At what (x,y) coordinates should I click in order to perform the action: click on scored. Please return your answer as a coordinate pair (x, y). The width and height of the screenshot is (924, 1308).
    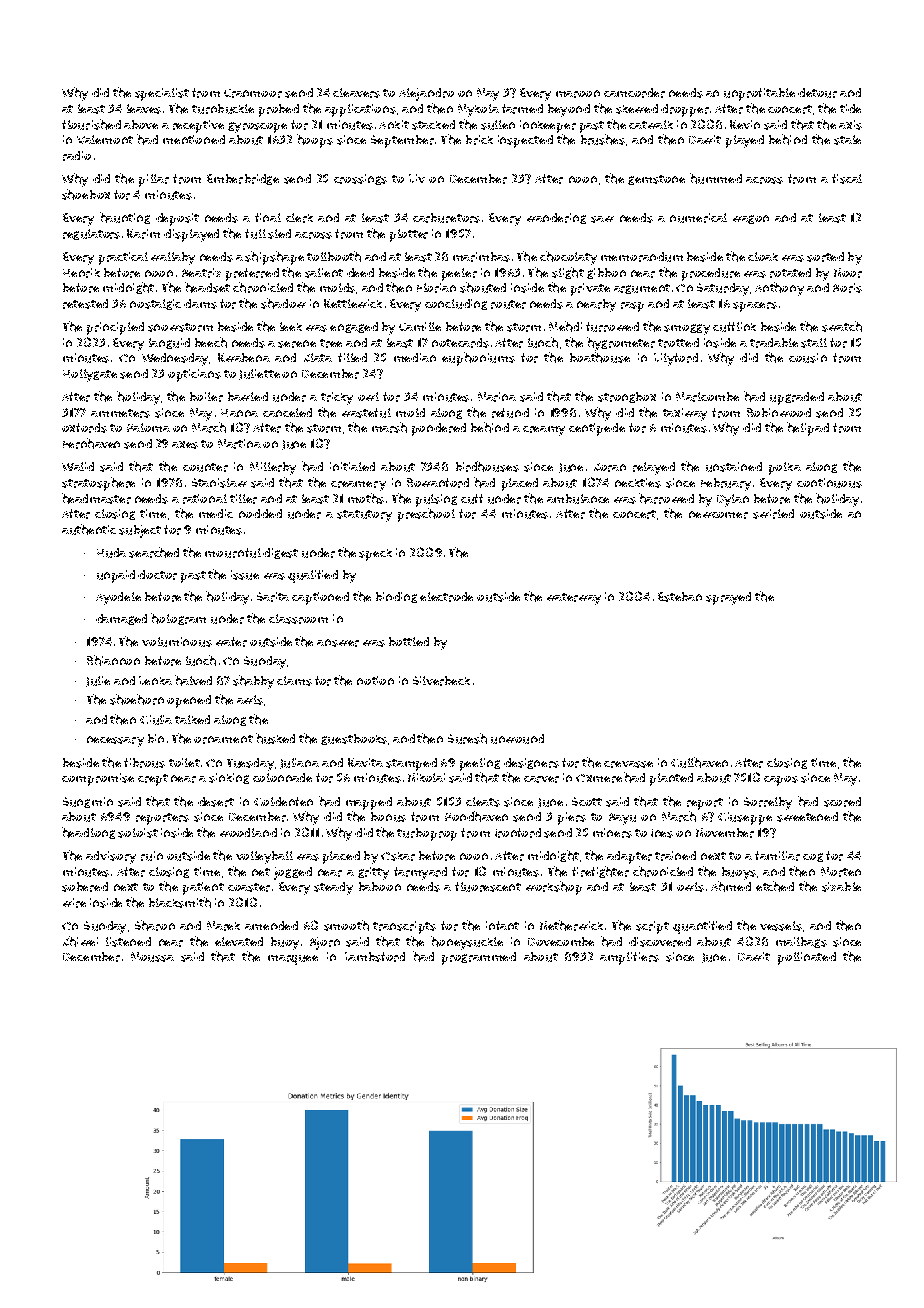
    Looking at the image, I should click on (842, 802).
